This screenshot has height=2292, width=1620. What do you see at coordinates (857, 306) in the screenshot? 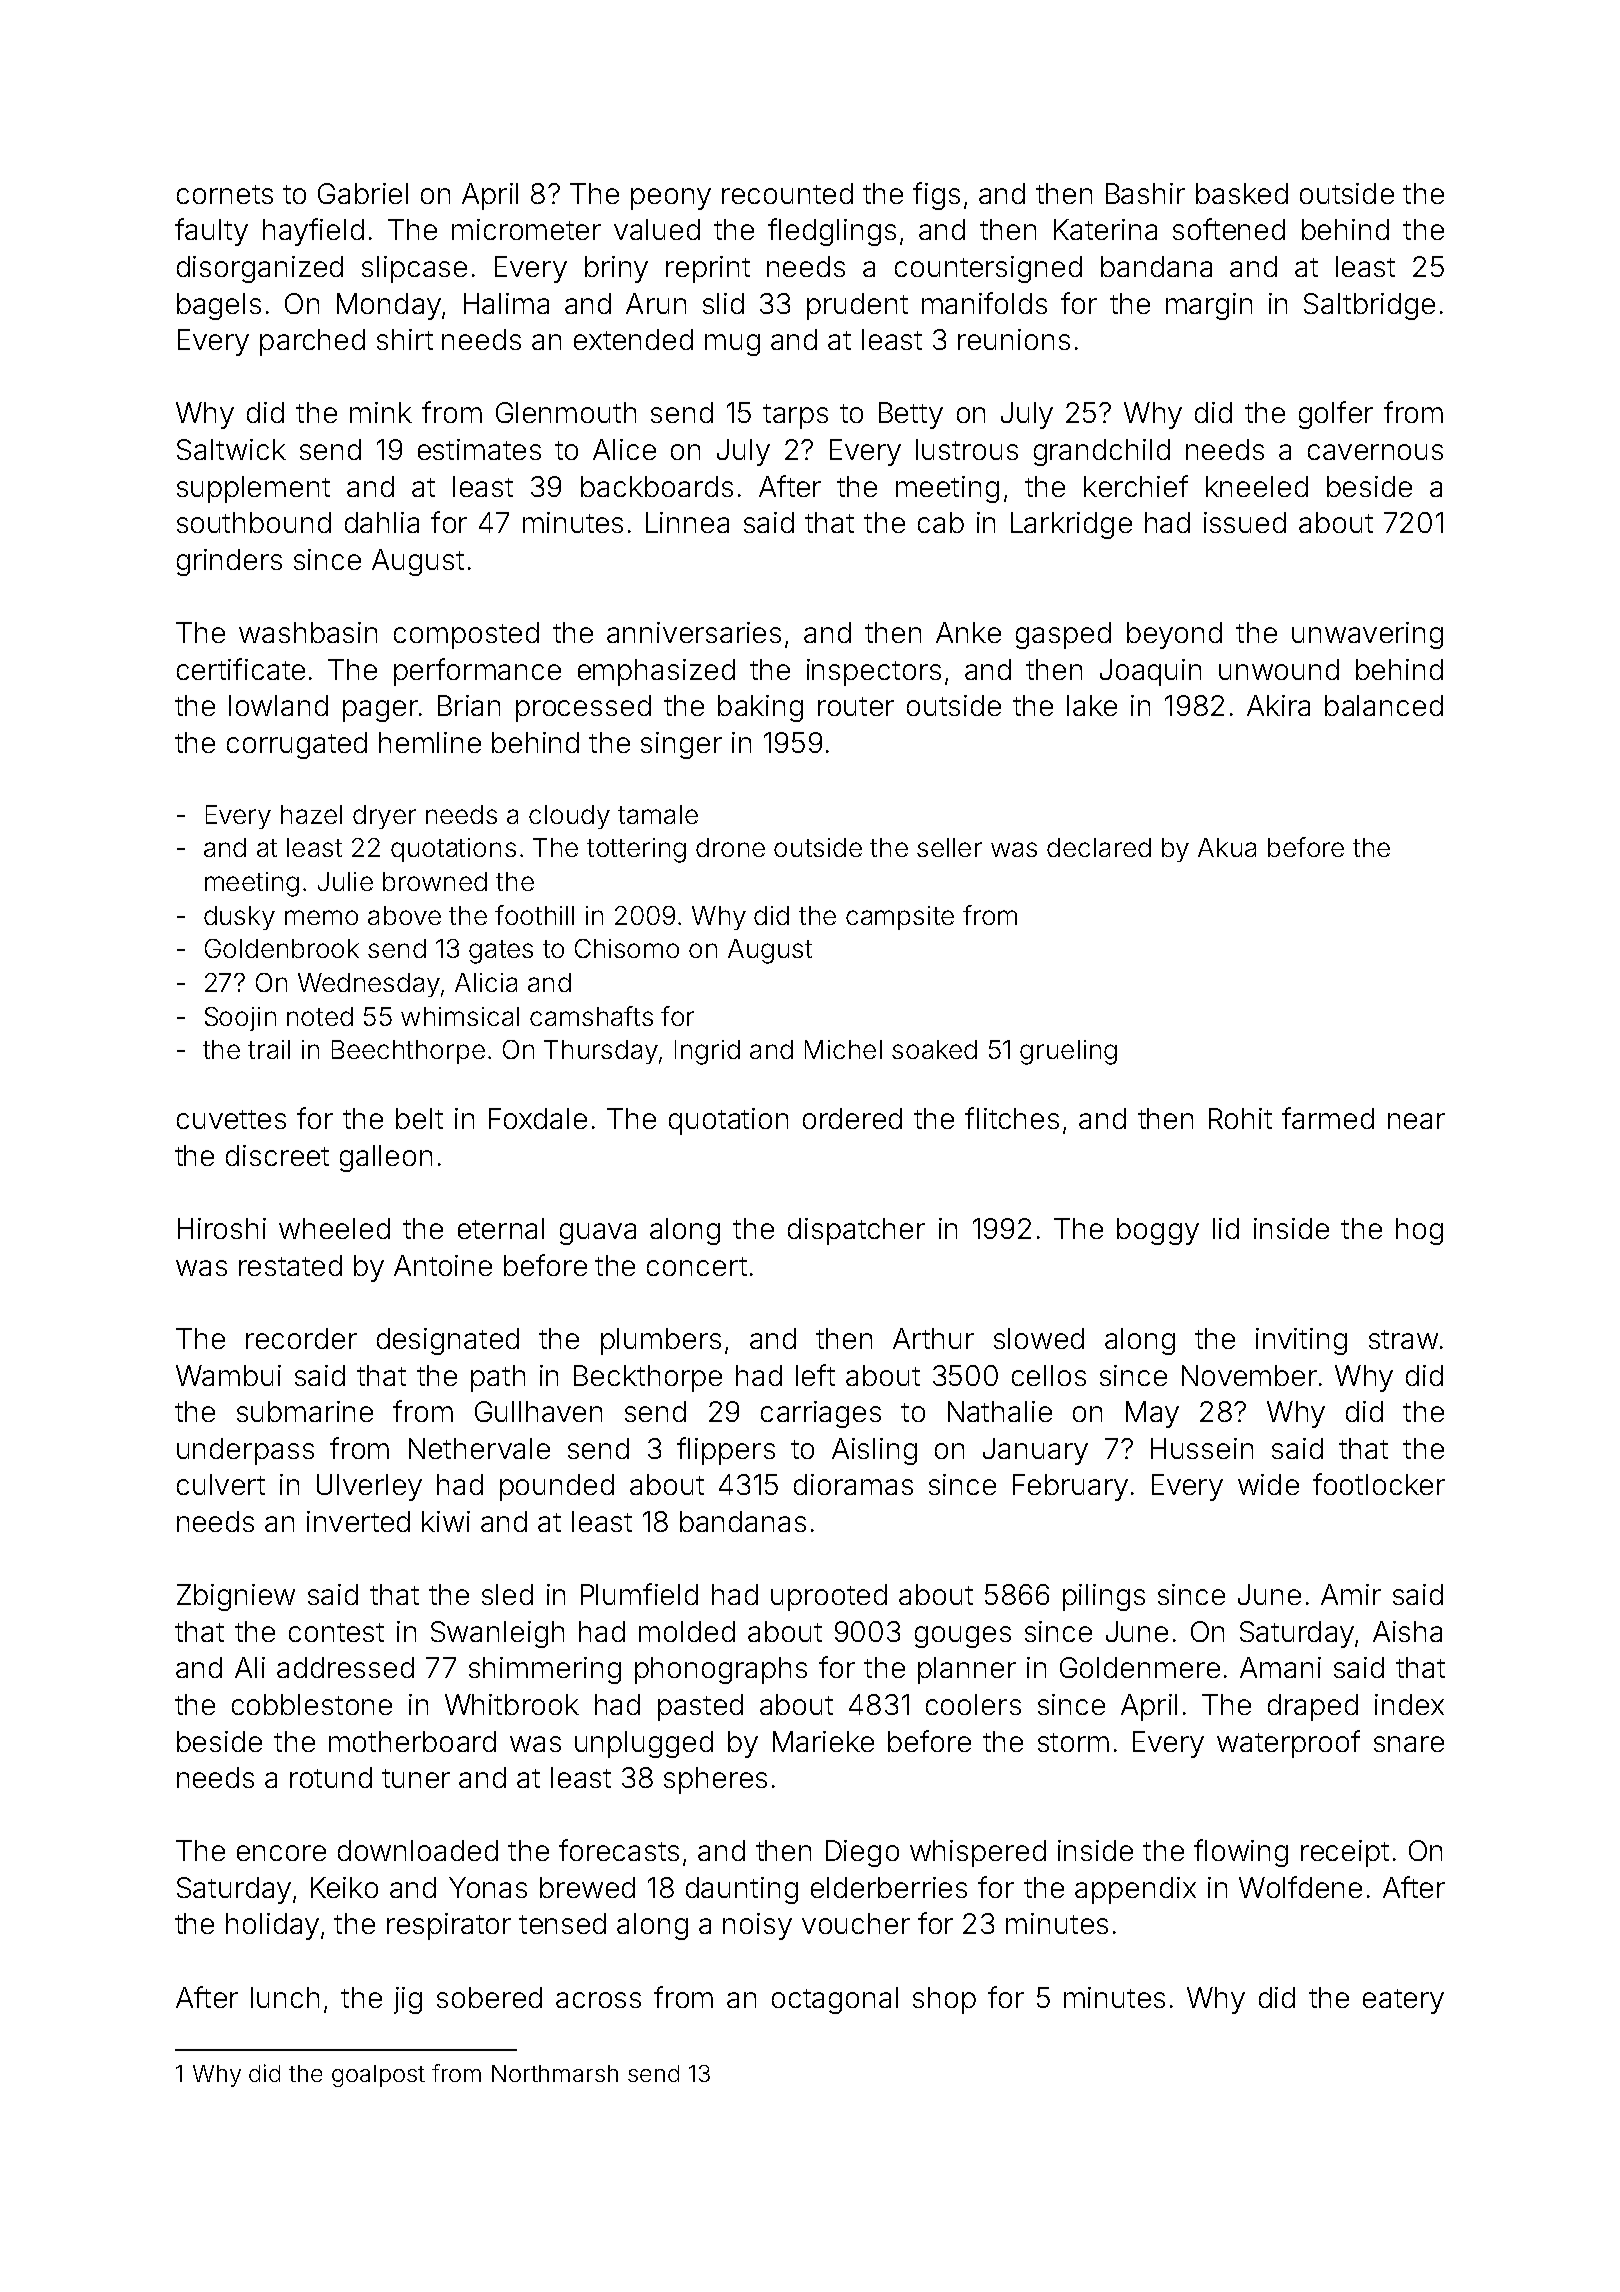
I see `prudent` at bounding box center [857, 306].
